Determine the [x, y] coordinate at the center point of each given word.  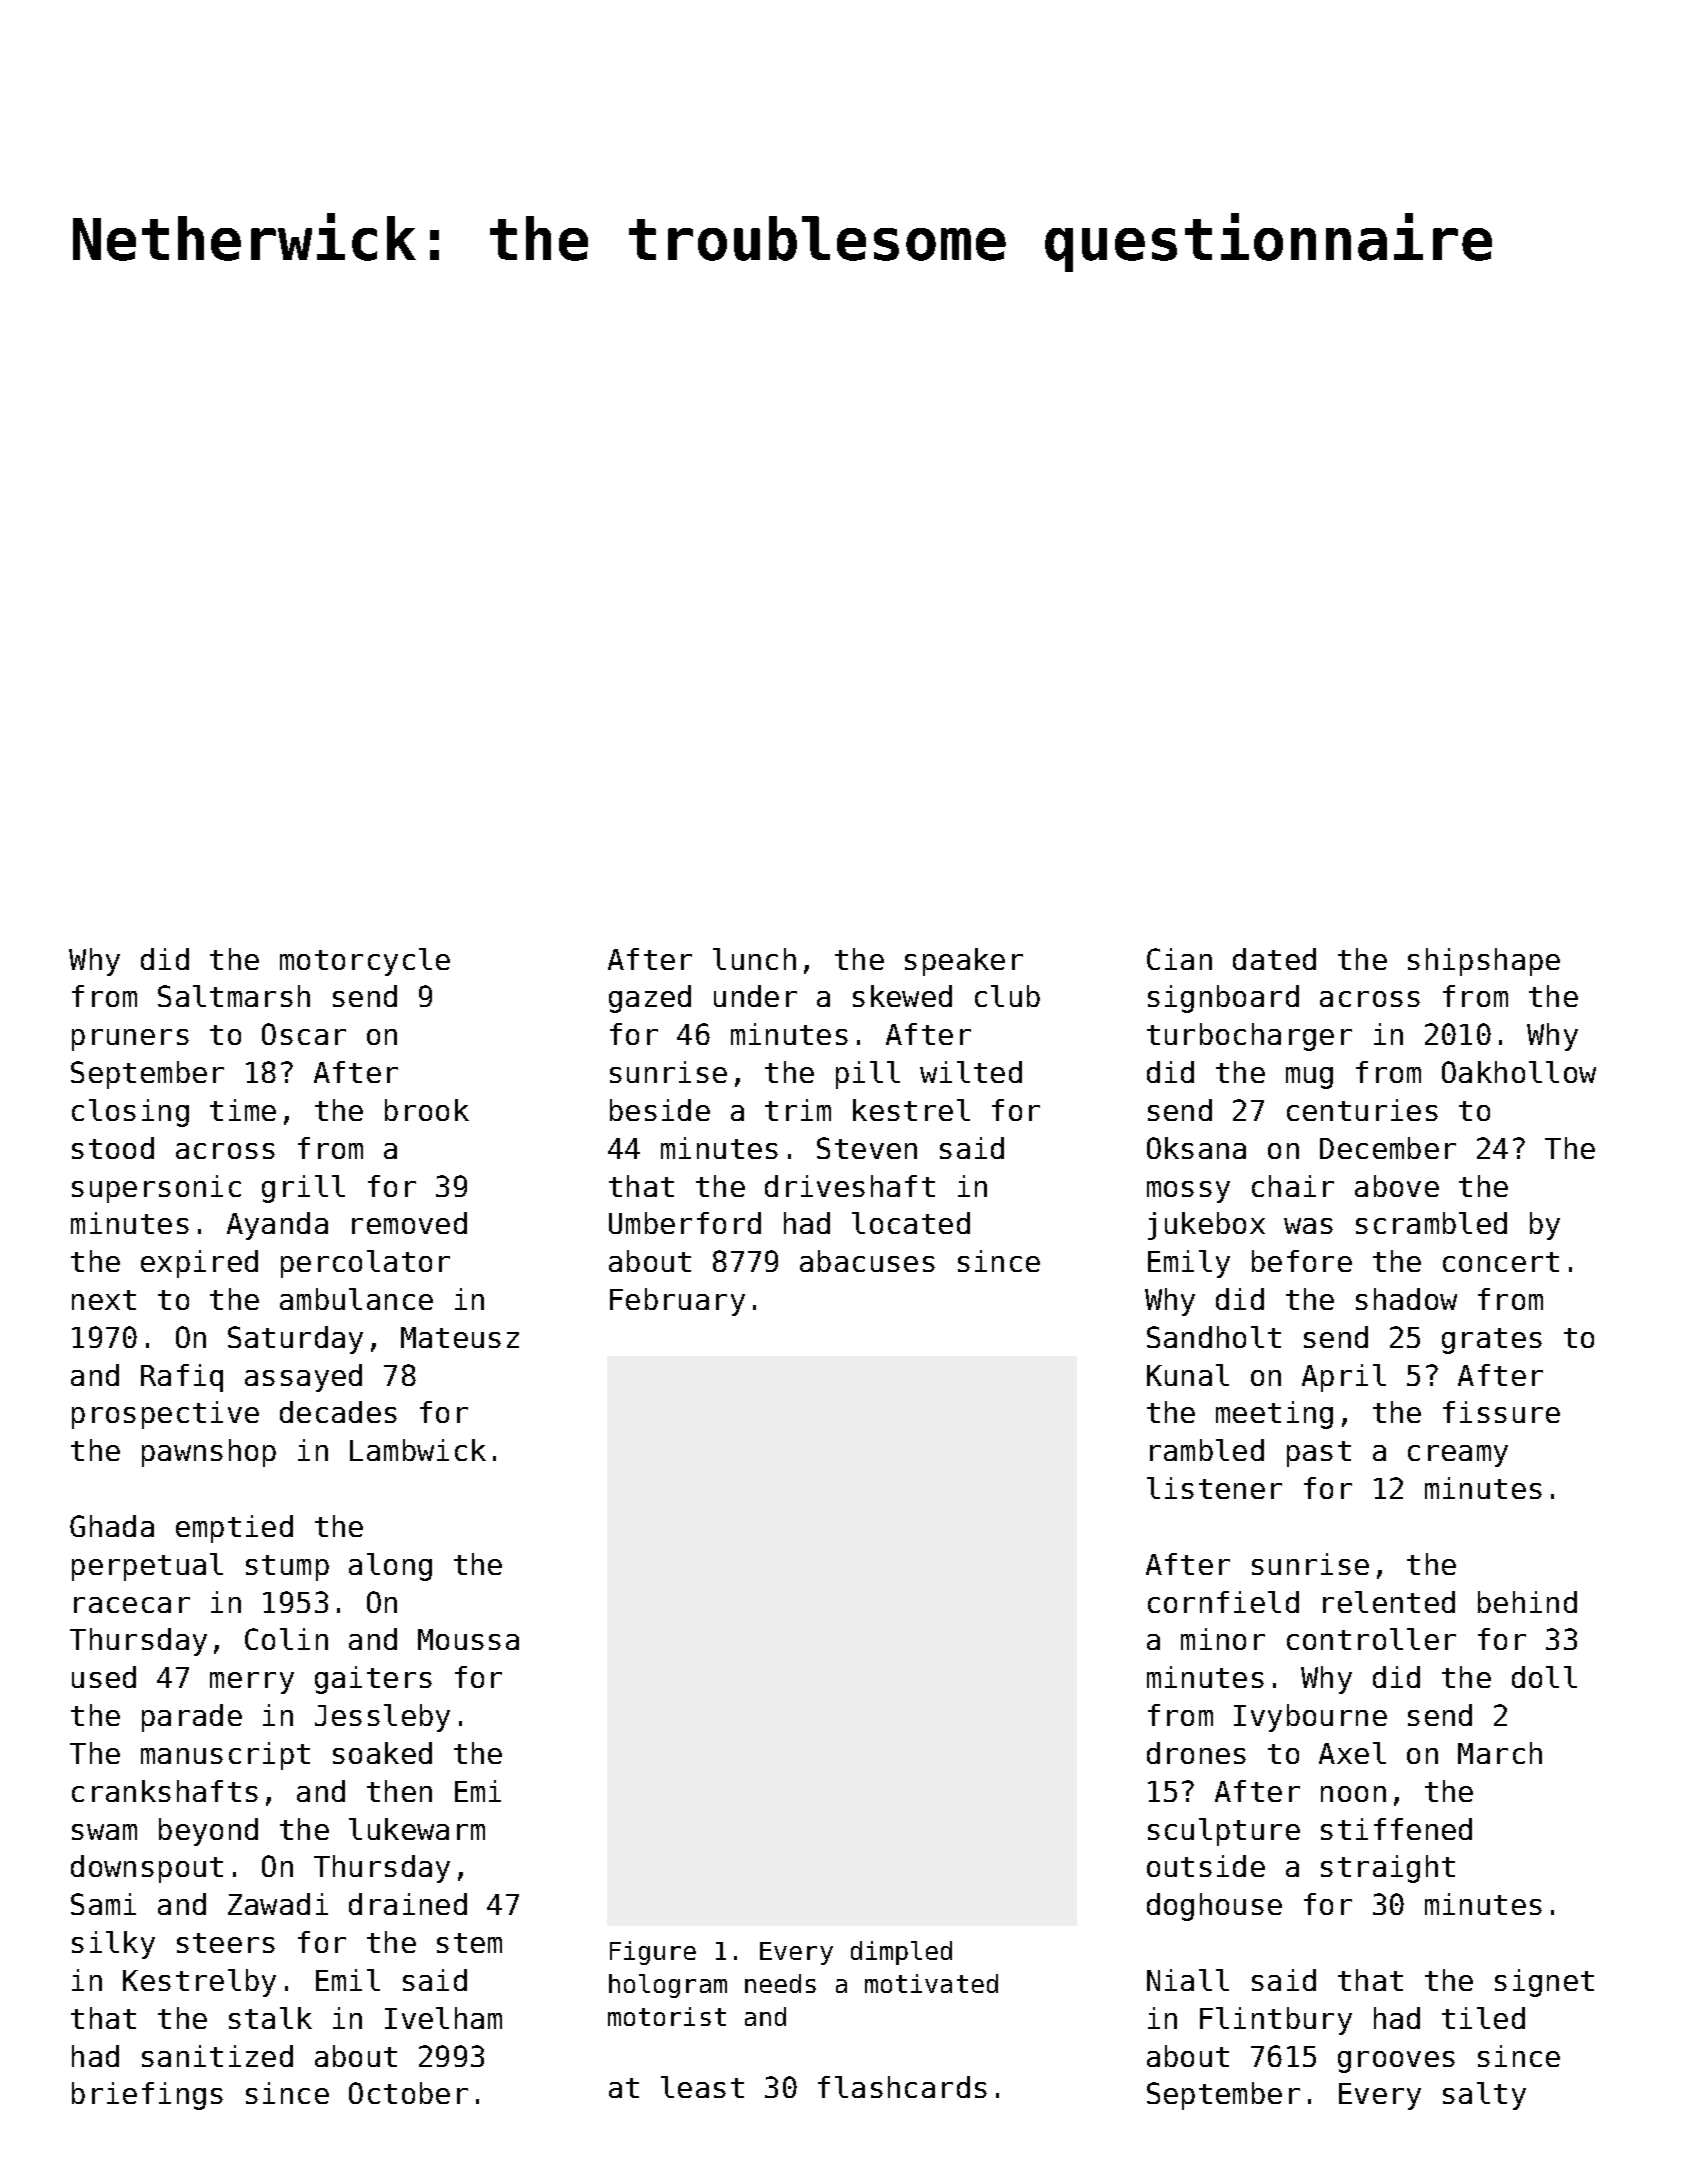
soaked [382, 1753]
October [408, 2093]
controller [1371, 1639]
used [104, 1677]
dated [1274, 959]
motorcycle [365, 962]
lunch [754, 959]
